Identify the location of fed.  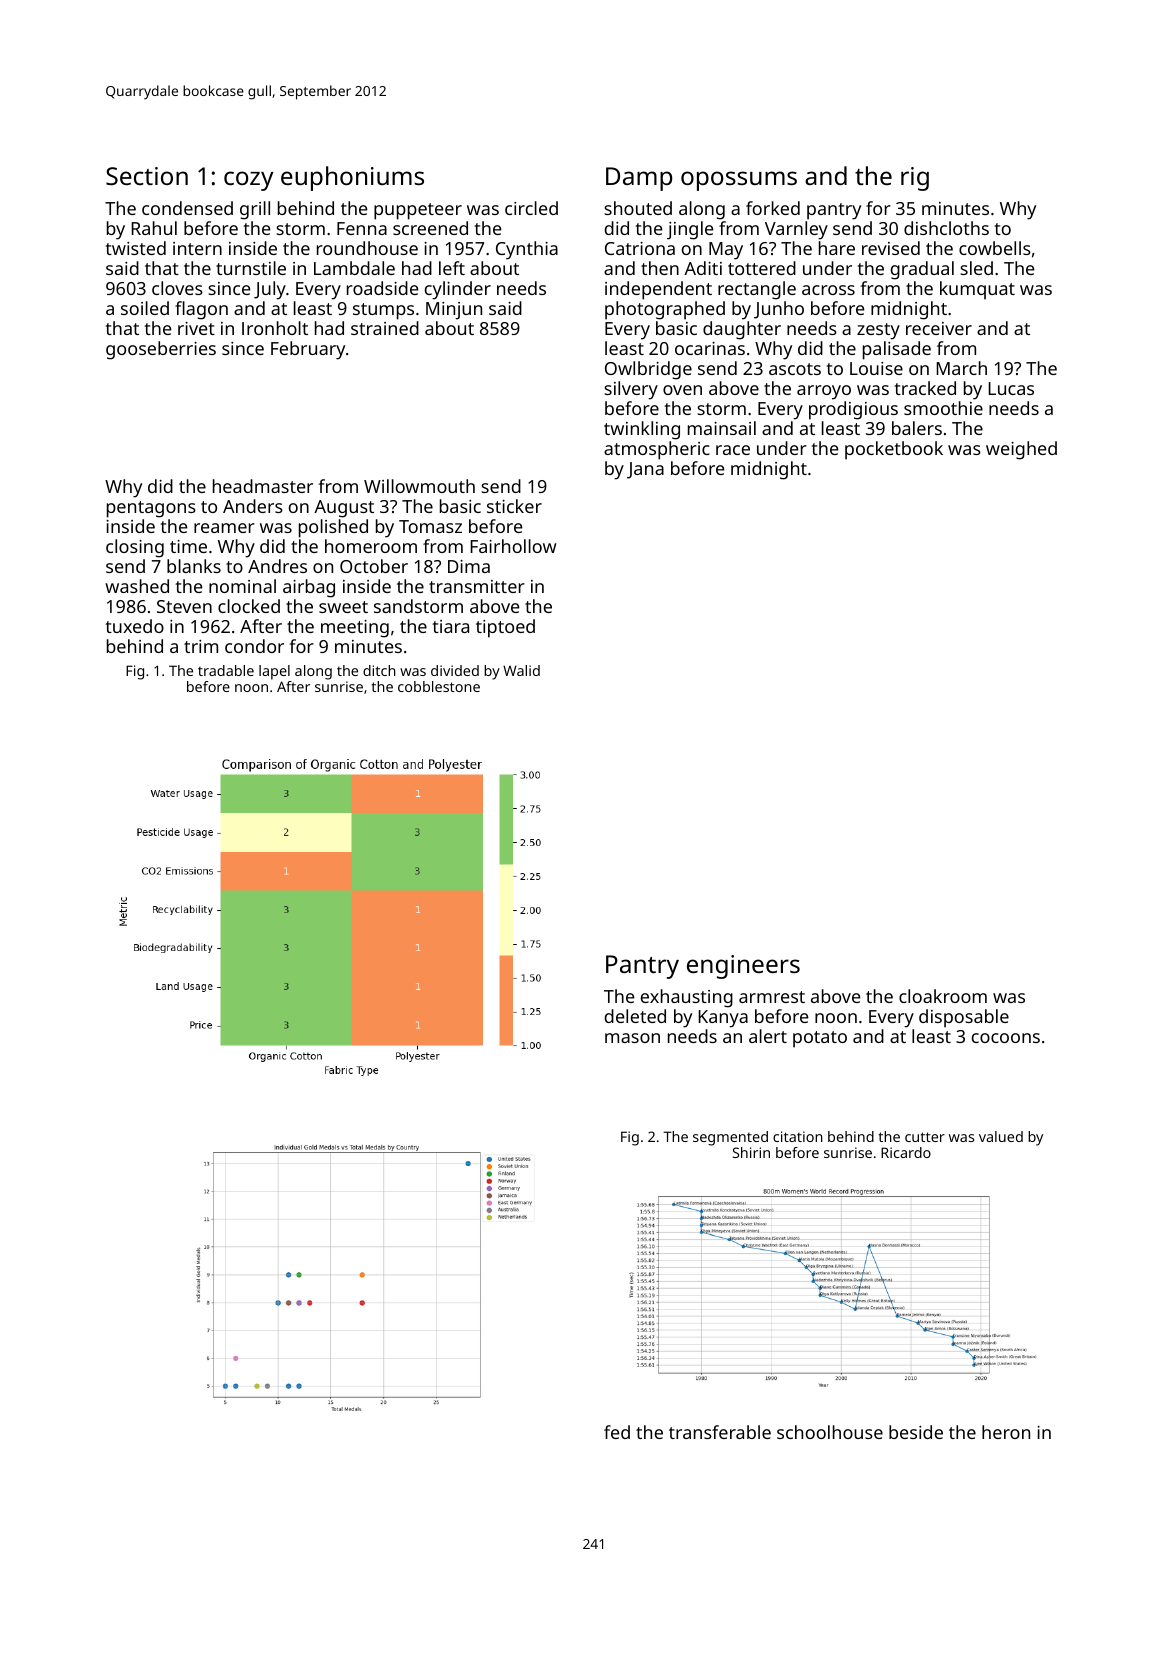
(617, 1432).
